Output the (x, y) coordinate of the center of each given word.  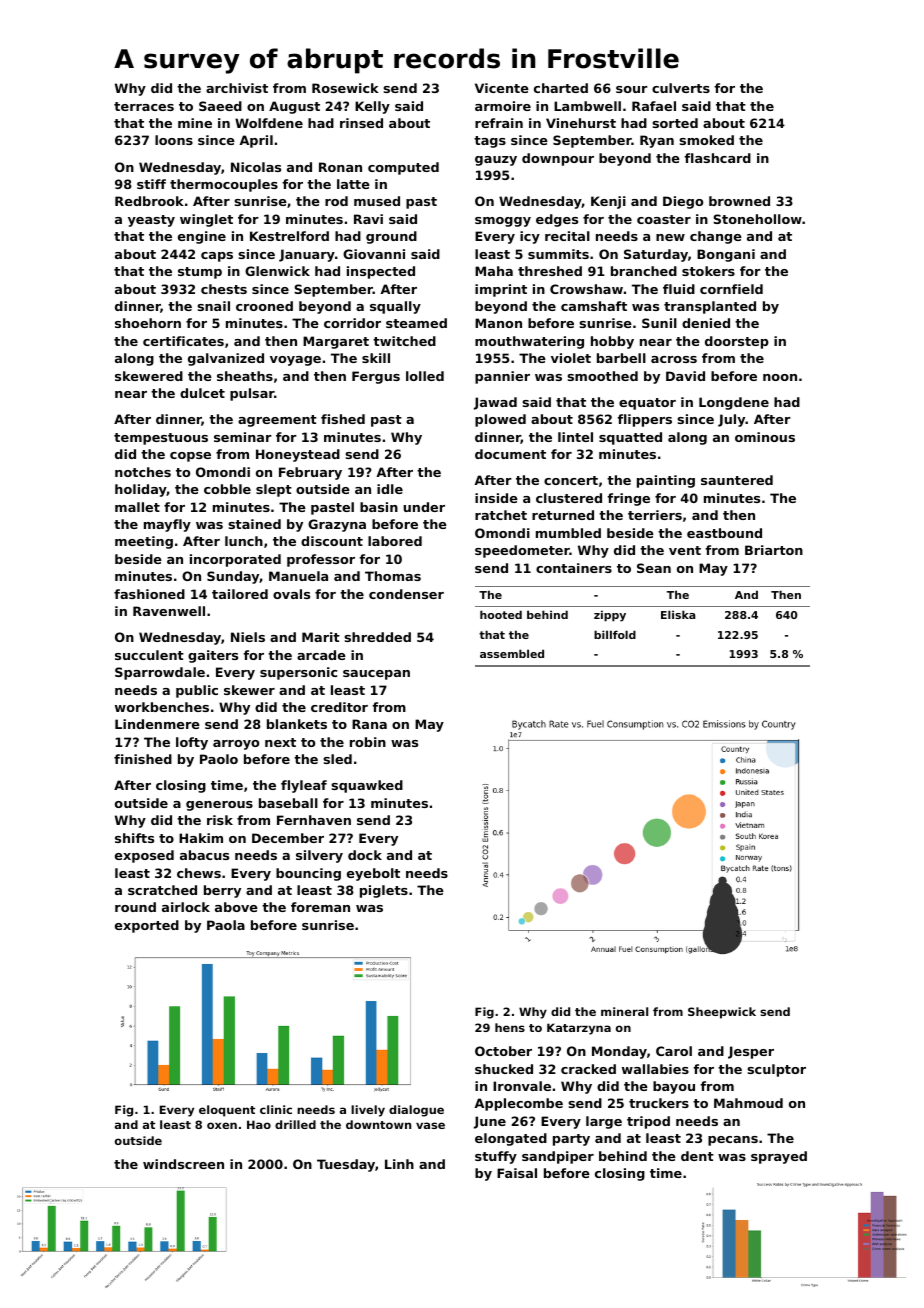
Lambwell (587, 106)
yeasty (151, 221)
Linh (399, 1164)
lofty (192, 743)
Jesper (751, 1052)
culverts (681, 88)
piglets (384, 891)
